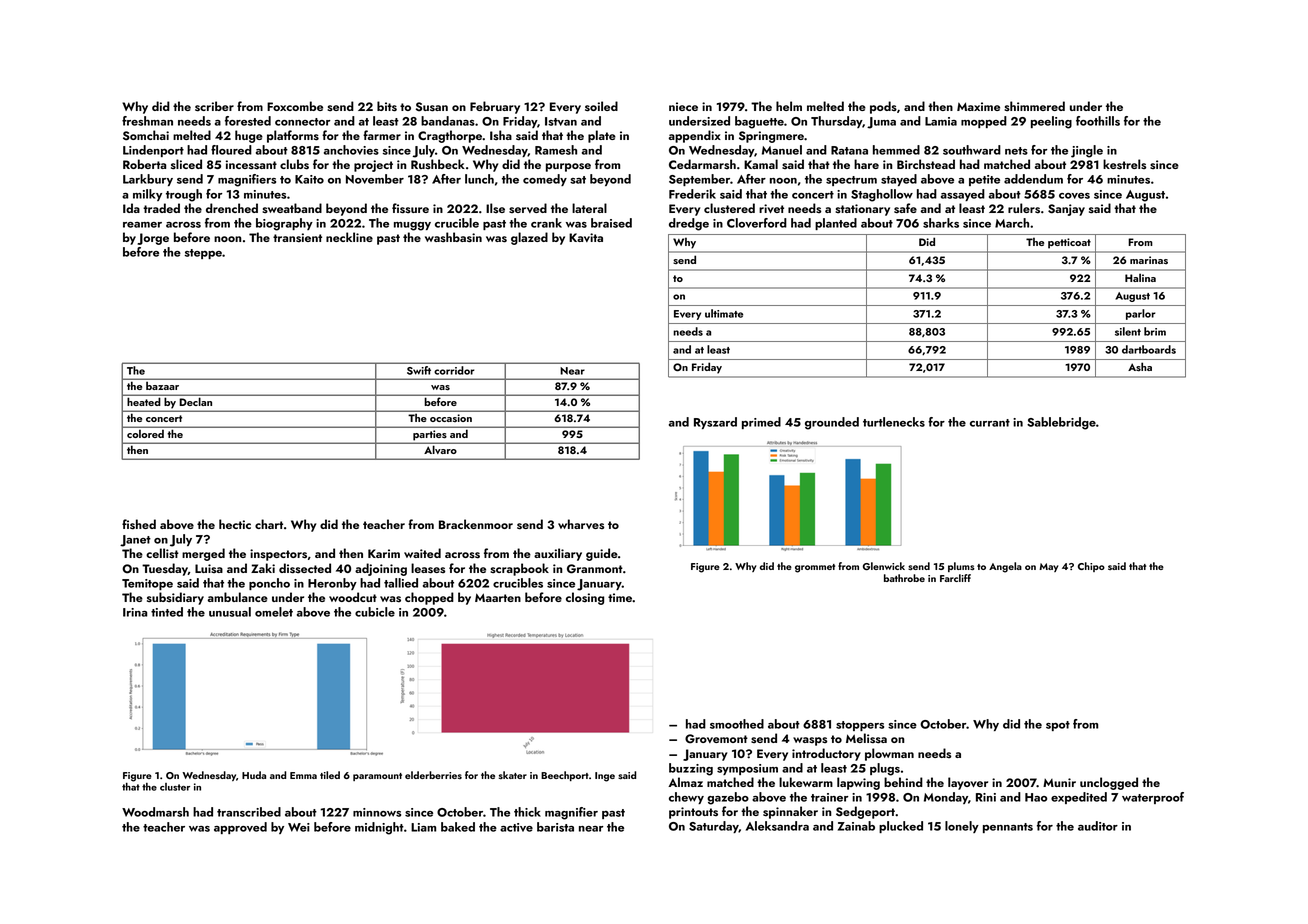 The height and width of the image is (924, 1308). What do you see at coordinates (601, 106) in the image?
I see `soiled` at bounding box center [601, 106].
